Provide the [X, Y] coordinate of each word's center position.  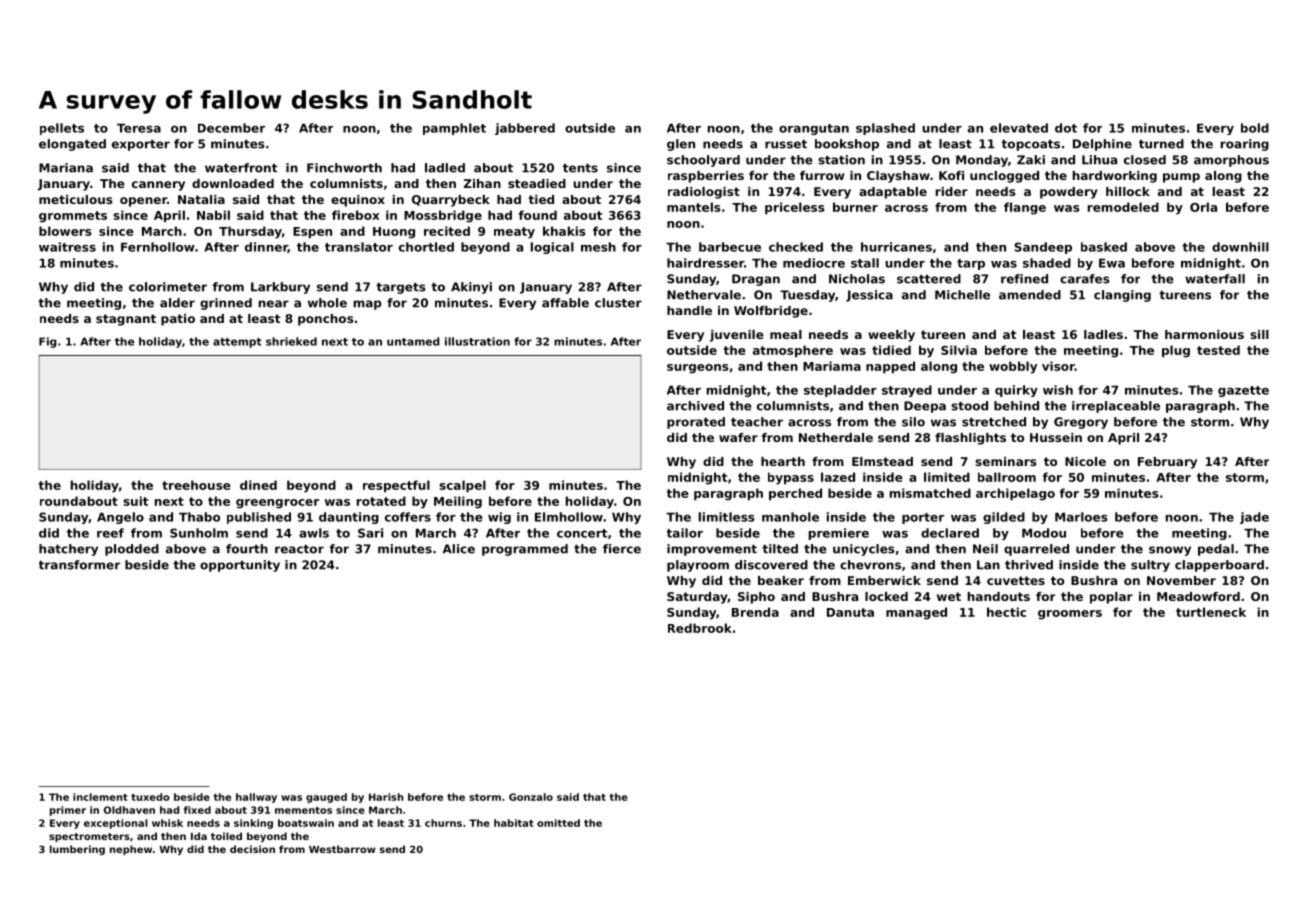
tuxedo [150, 797]
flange [1025, 208]
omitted [558, 823]
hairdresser [705, 263]
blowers [65, 231]
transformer [79, 565]
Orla [1203, 207]
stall [865, 263]
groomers [1070, 615]
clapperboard [1219, 566]
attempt [237, 343]
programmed [525, 550]
